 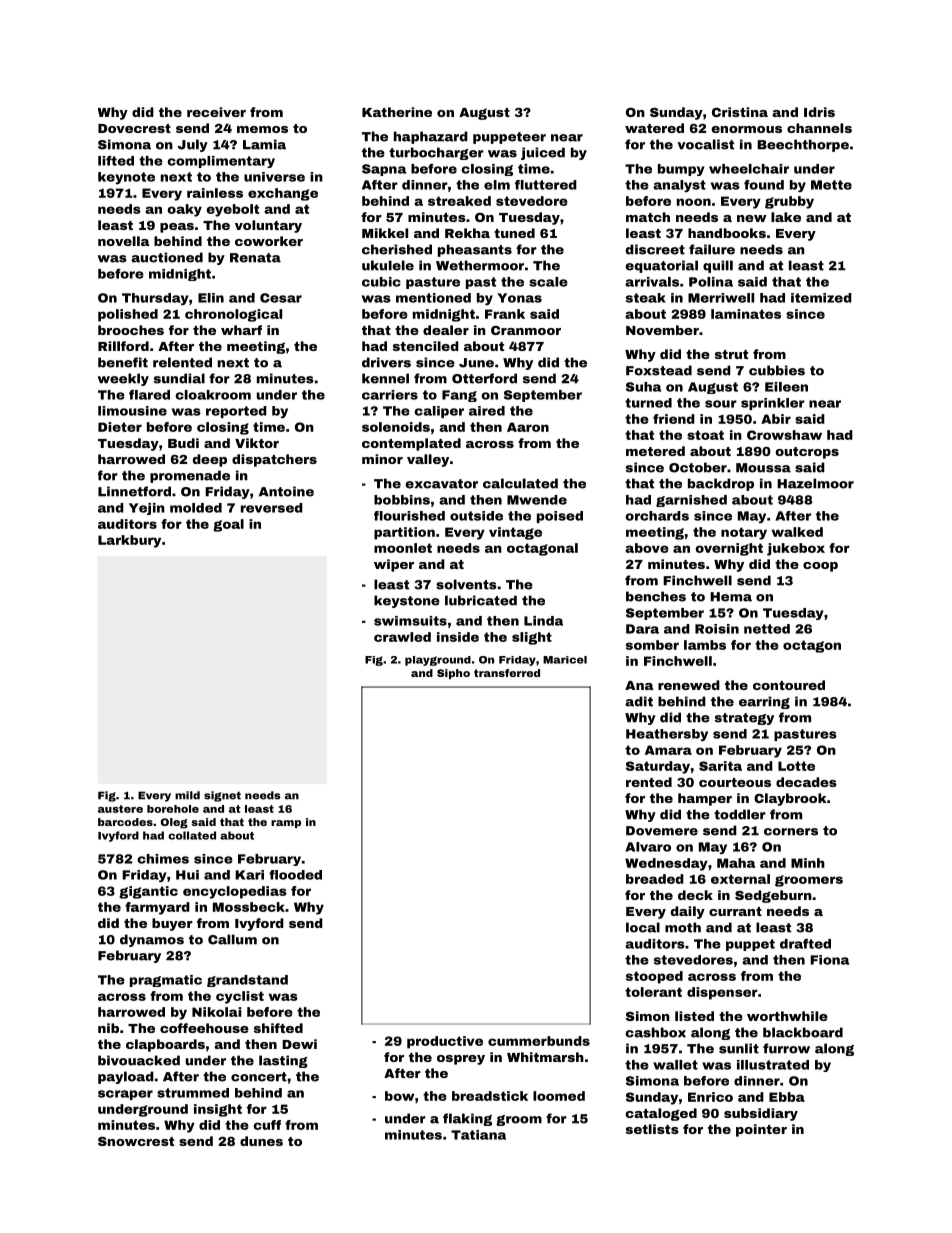 What do you see at coordinates (740, 112) in the screenshot?
I see `Cristina` at bounding box center [740, 112].
